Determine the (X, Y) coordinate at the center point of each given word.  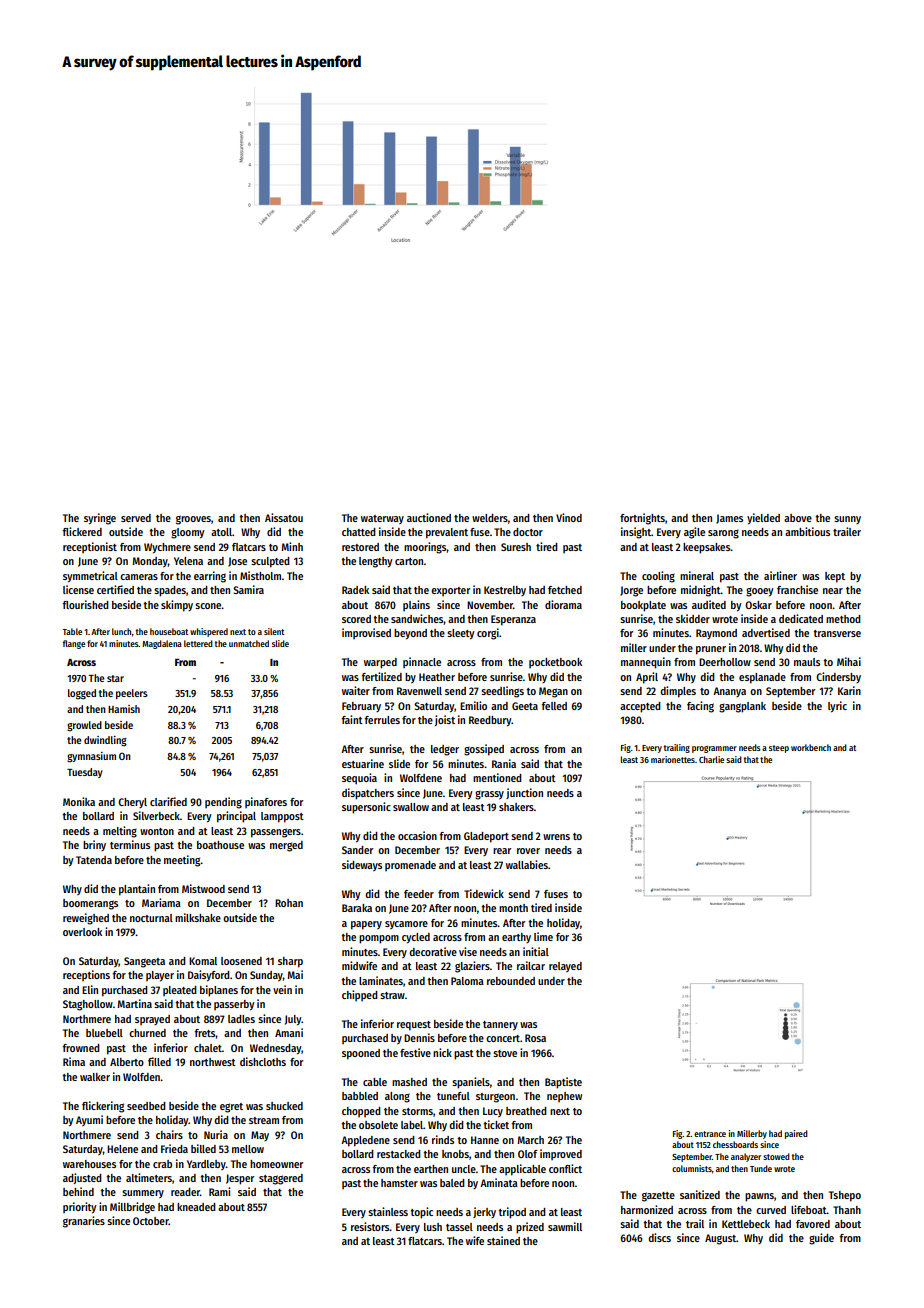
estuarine (363, 763)
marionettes (673, 759)
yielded (763, 519)
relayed (565, 967)
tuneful (453, 1096)
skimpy (177, 606)
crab (162, 1164)
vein (282, 989)
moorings (425, 548)
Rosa (535, 1038)
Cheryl (132, 803)
